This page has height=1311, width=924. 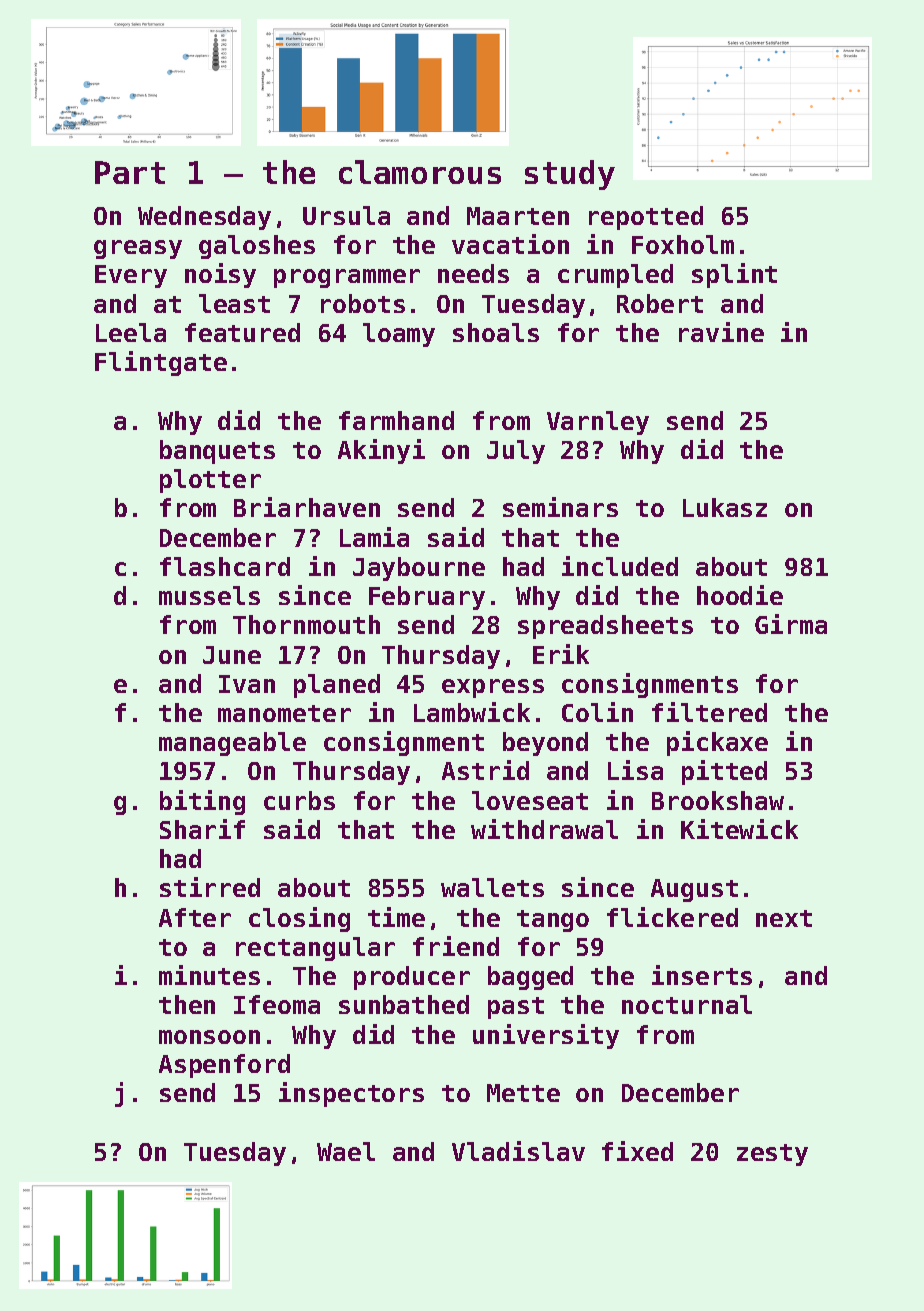 I want to click on planed, so click(x=337, y=686).
